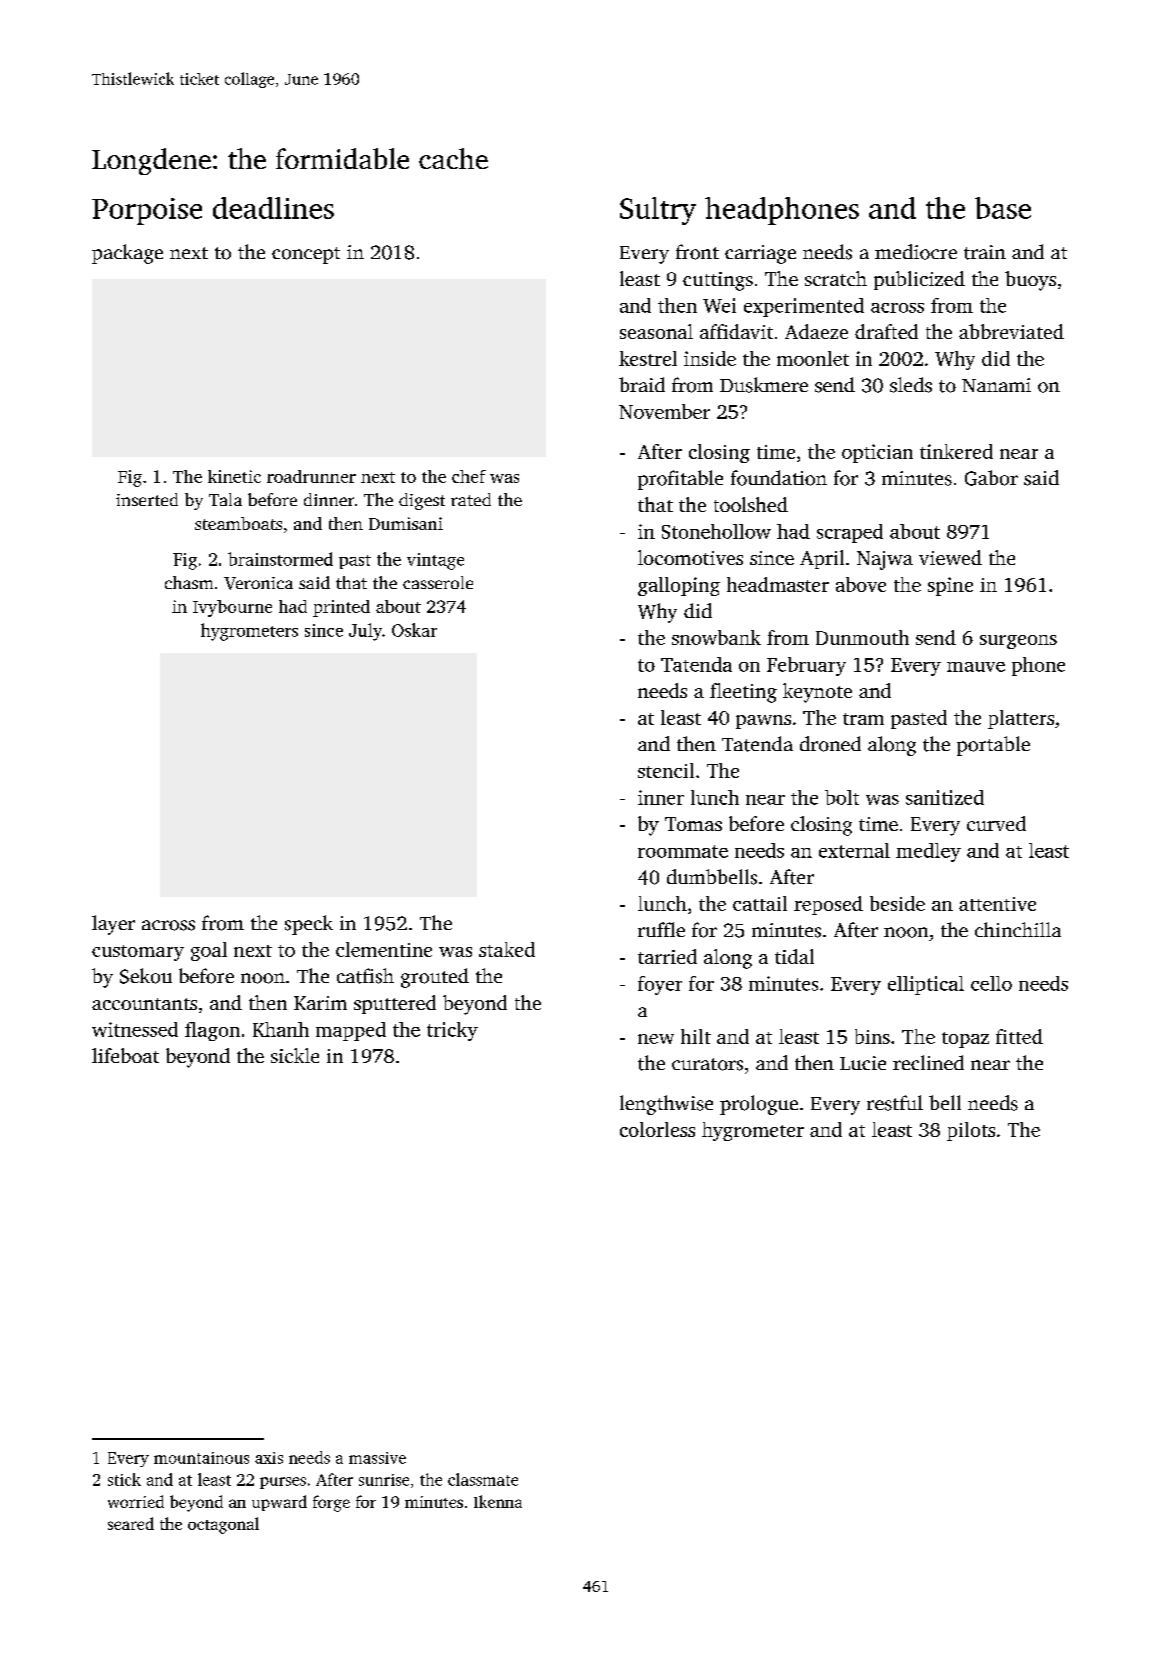 This screenshot has width=1165, height=1654. What do you see at coordinates (201, 1458) in the screenshot?
I see `mountainous` at bounding box center [201, 1458].
